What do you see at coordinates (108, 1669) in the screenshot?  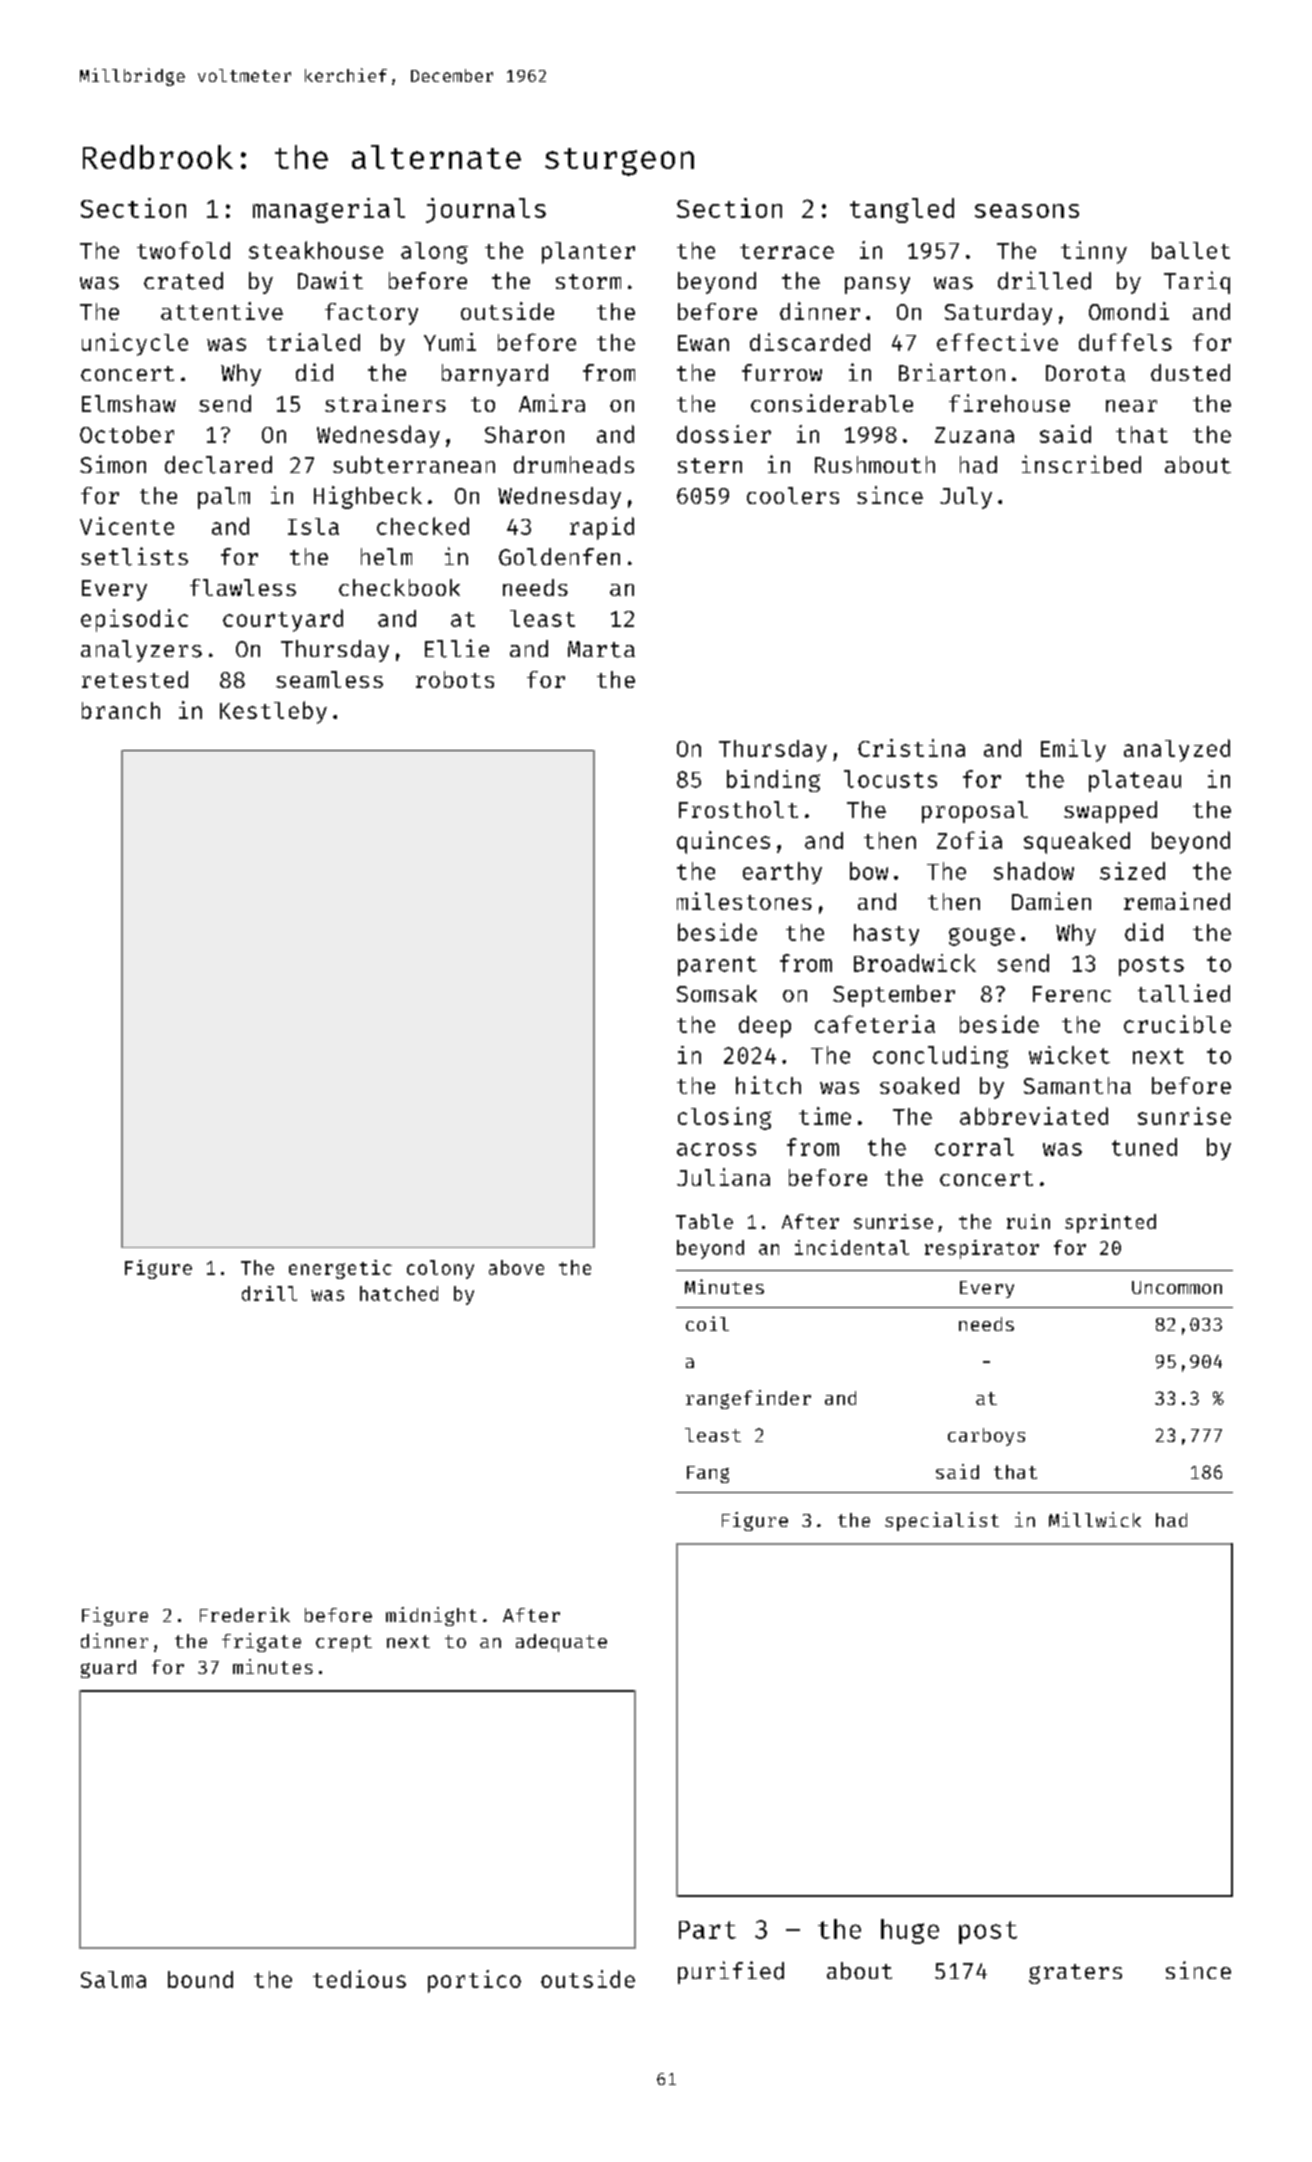 I see `guard` at bounding box center [108, 1669].
